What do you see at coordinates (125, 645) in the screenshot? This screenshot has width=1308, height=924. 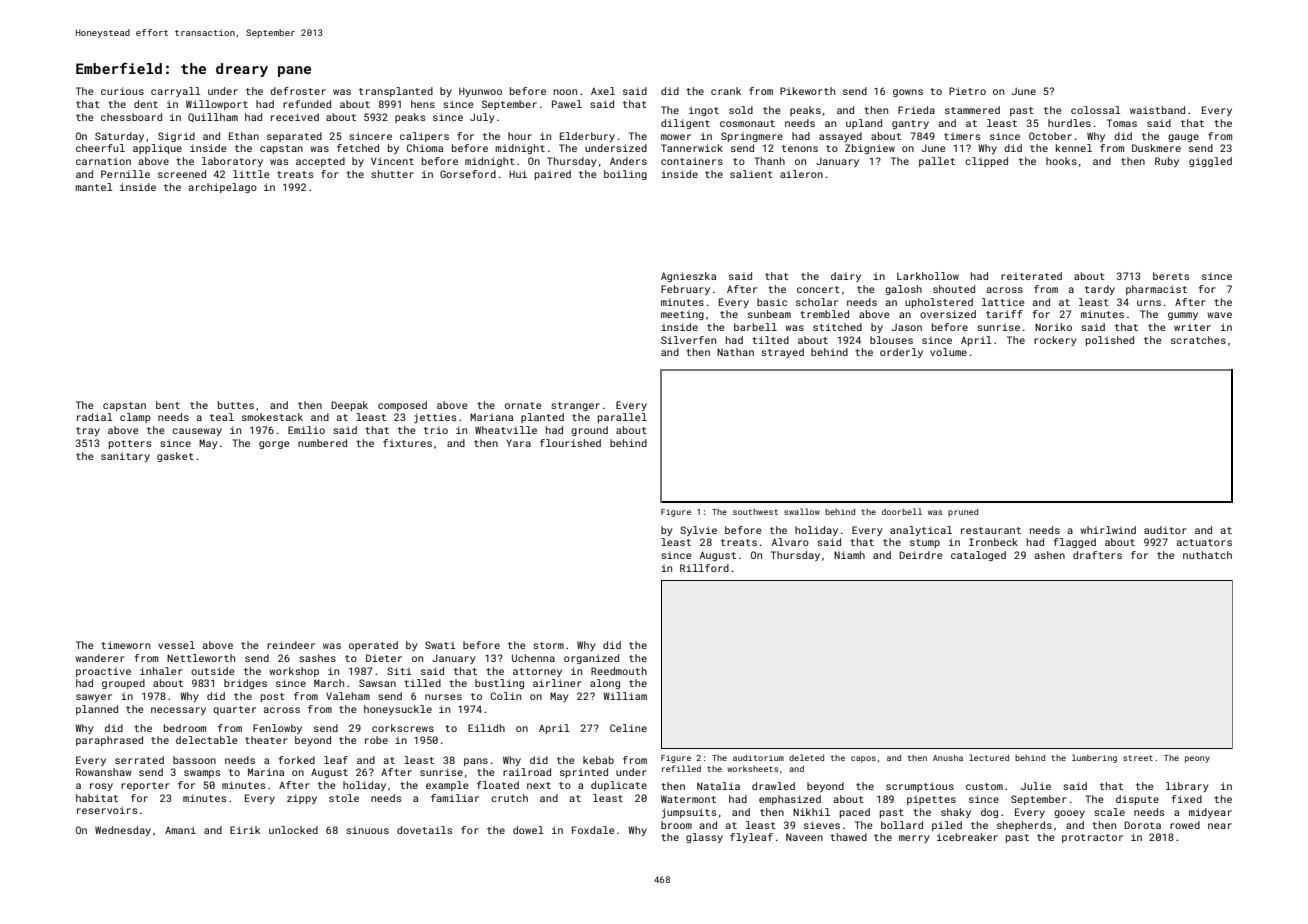 I see `timeworn` at bounding box center [125, 645].
